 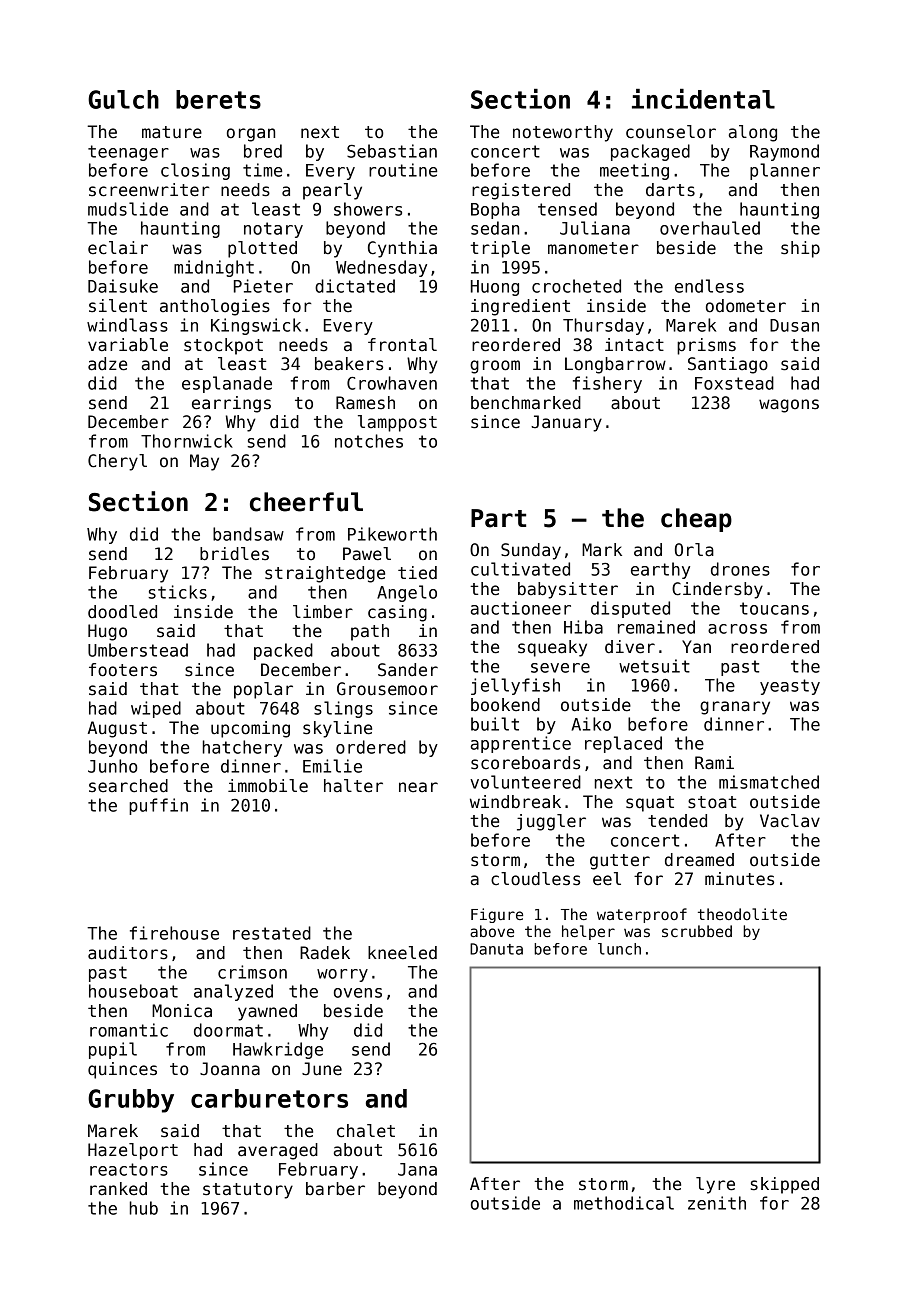 What do you see at coordinates (703, 99) in the page?
I see `incidental` at bounding box center [703, 99].
